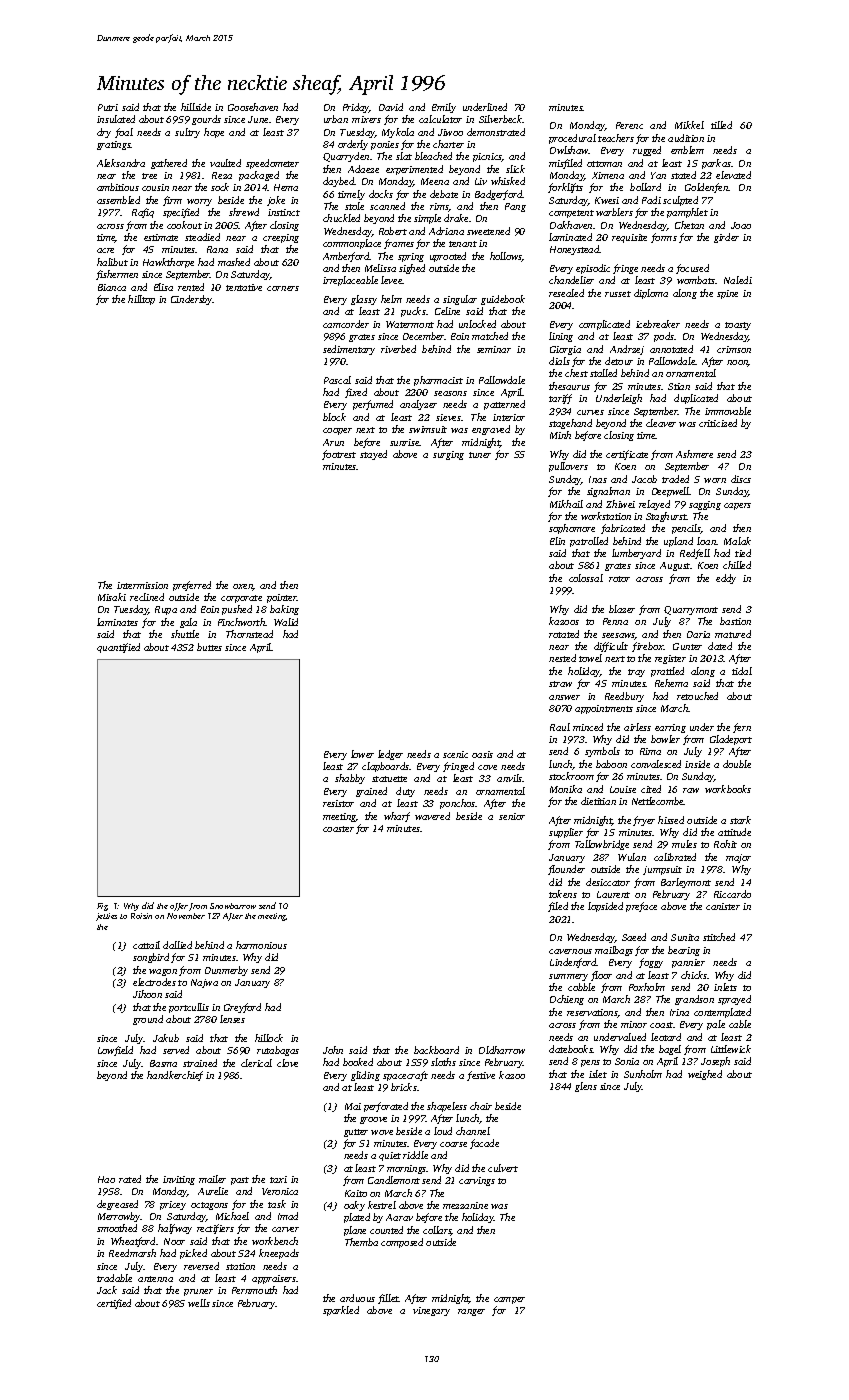 This page has height=1400, width=849. What do you see at coordinates (573, 963) in the page?
I see `Lindenford` at bounding box center [573, 963].
